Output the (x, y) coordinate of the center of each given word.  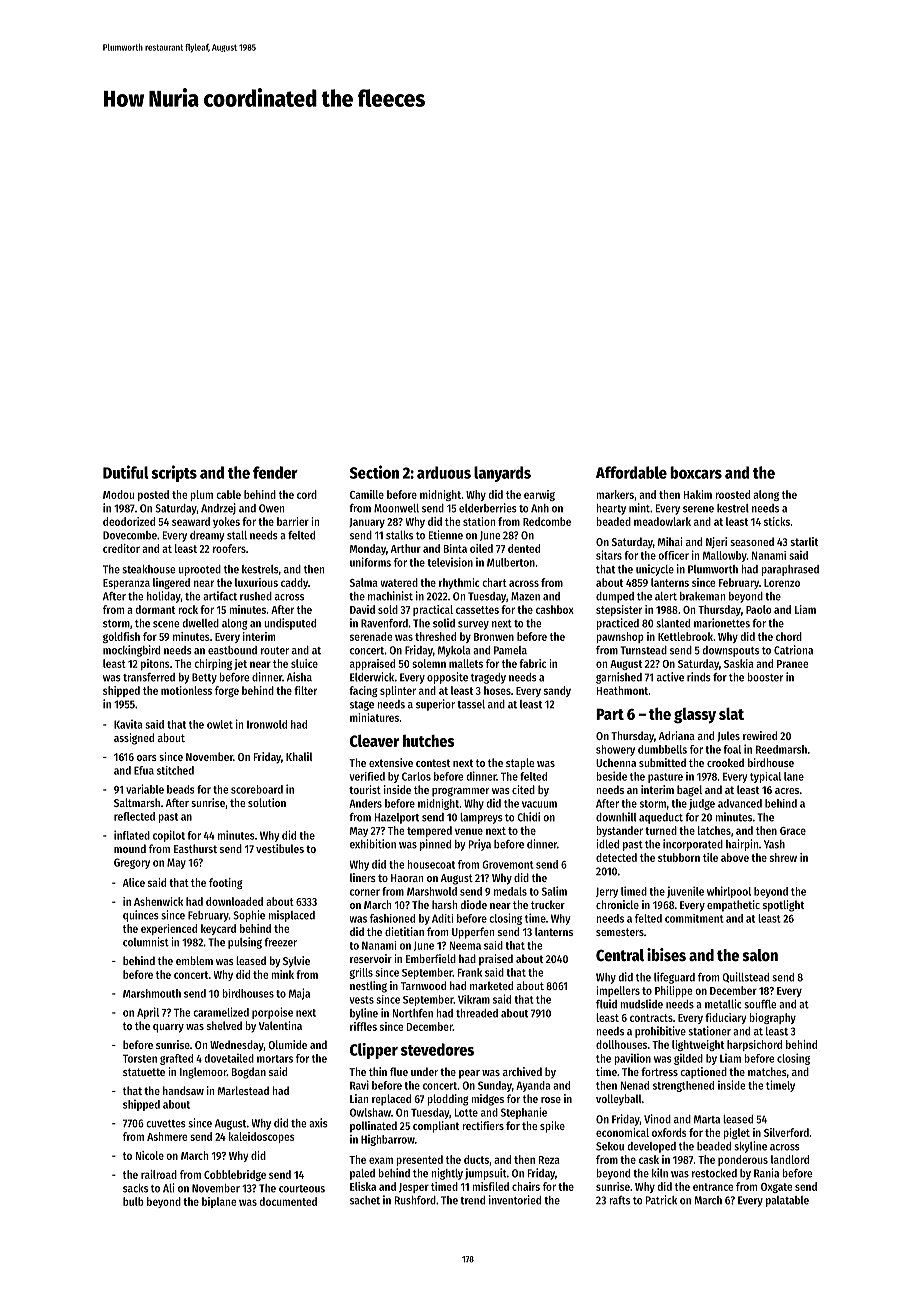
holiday (164, 597)
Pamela (510, 650)
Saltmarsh (137, 802)
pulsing (245, 943)
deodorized (129, 521)
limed (634, 891)
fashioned (392, 918)
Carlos (416, 776)
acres (787, 791)
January (367, 523)
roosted (732, 494)
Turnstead (644, 650)
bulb (133, 1201)
